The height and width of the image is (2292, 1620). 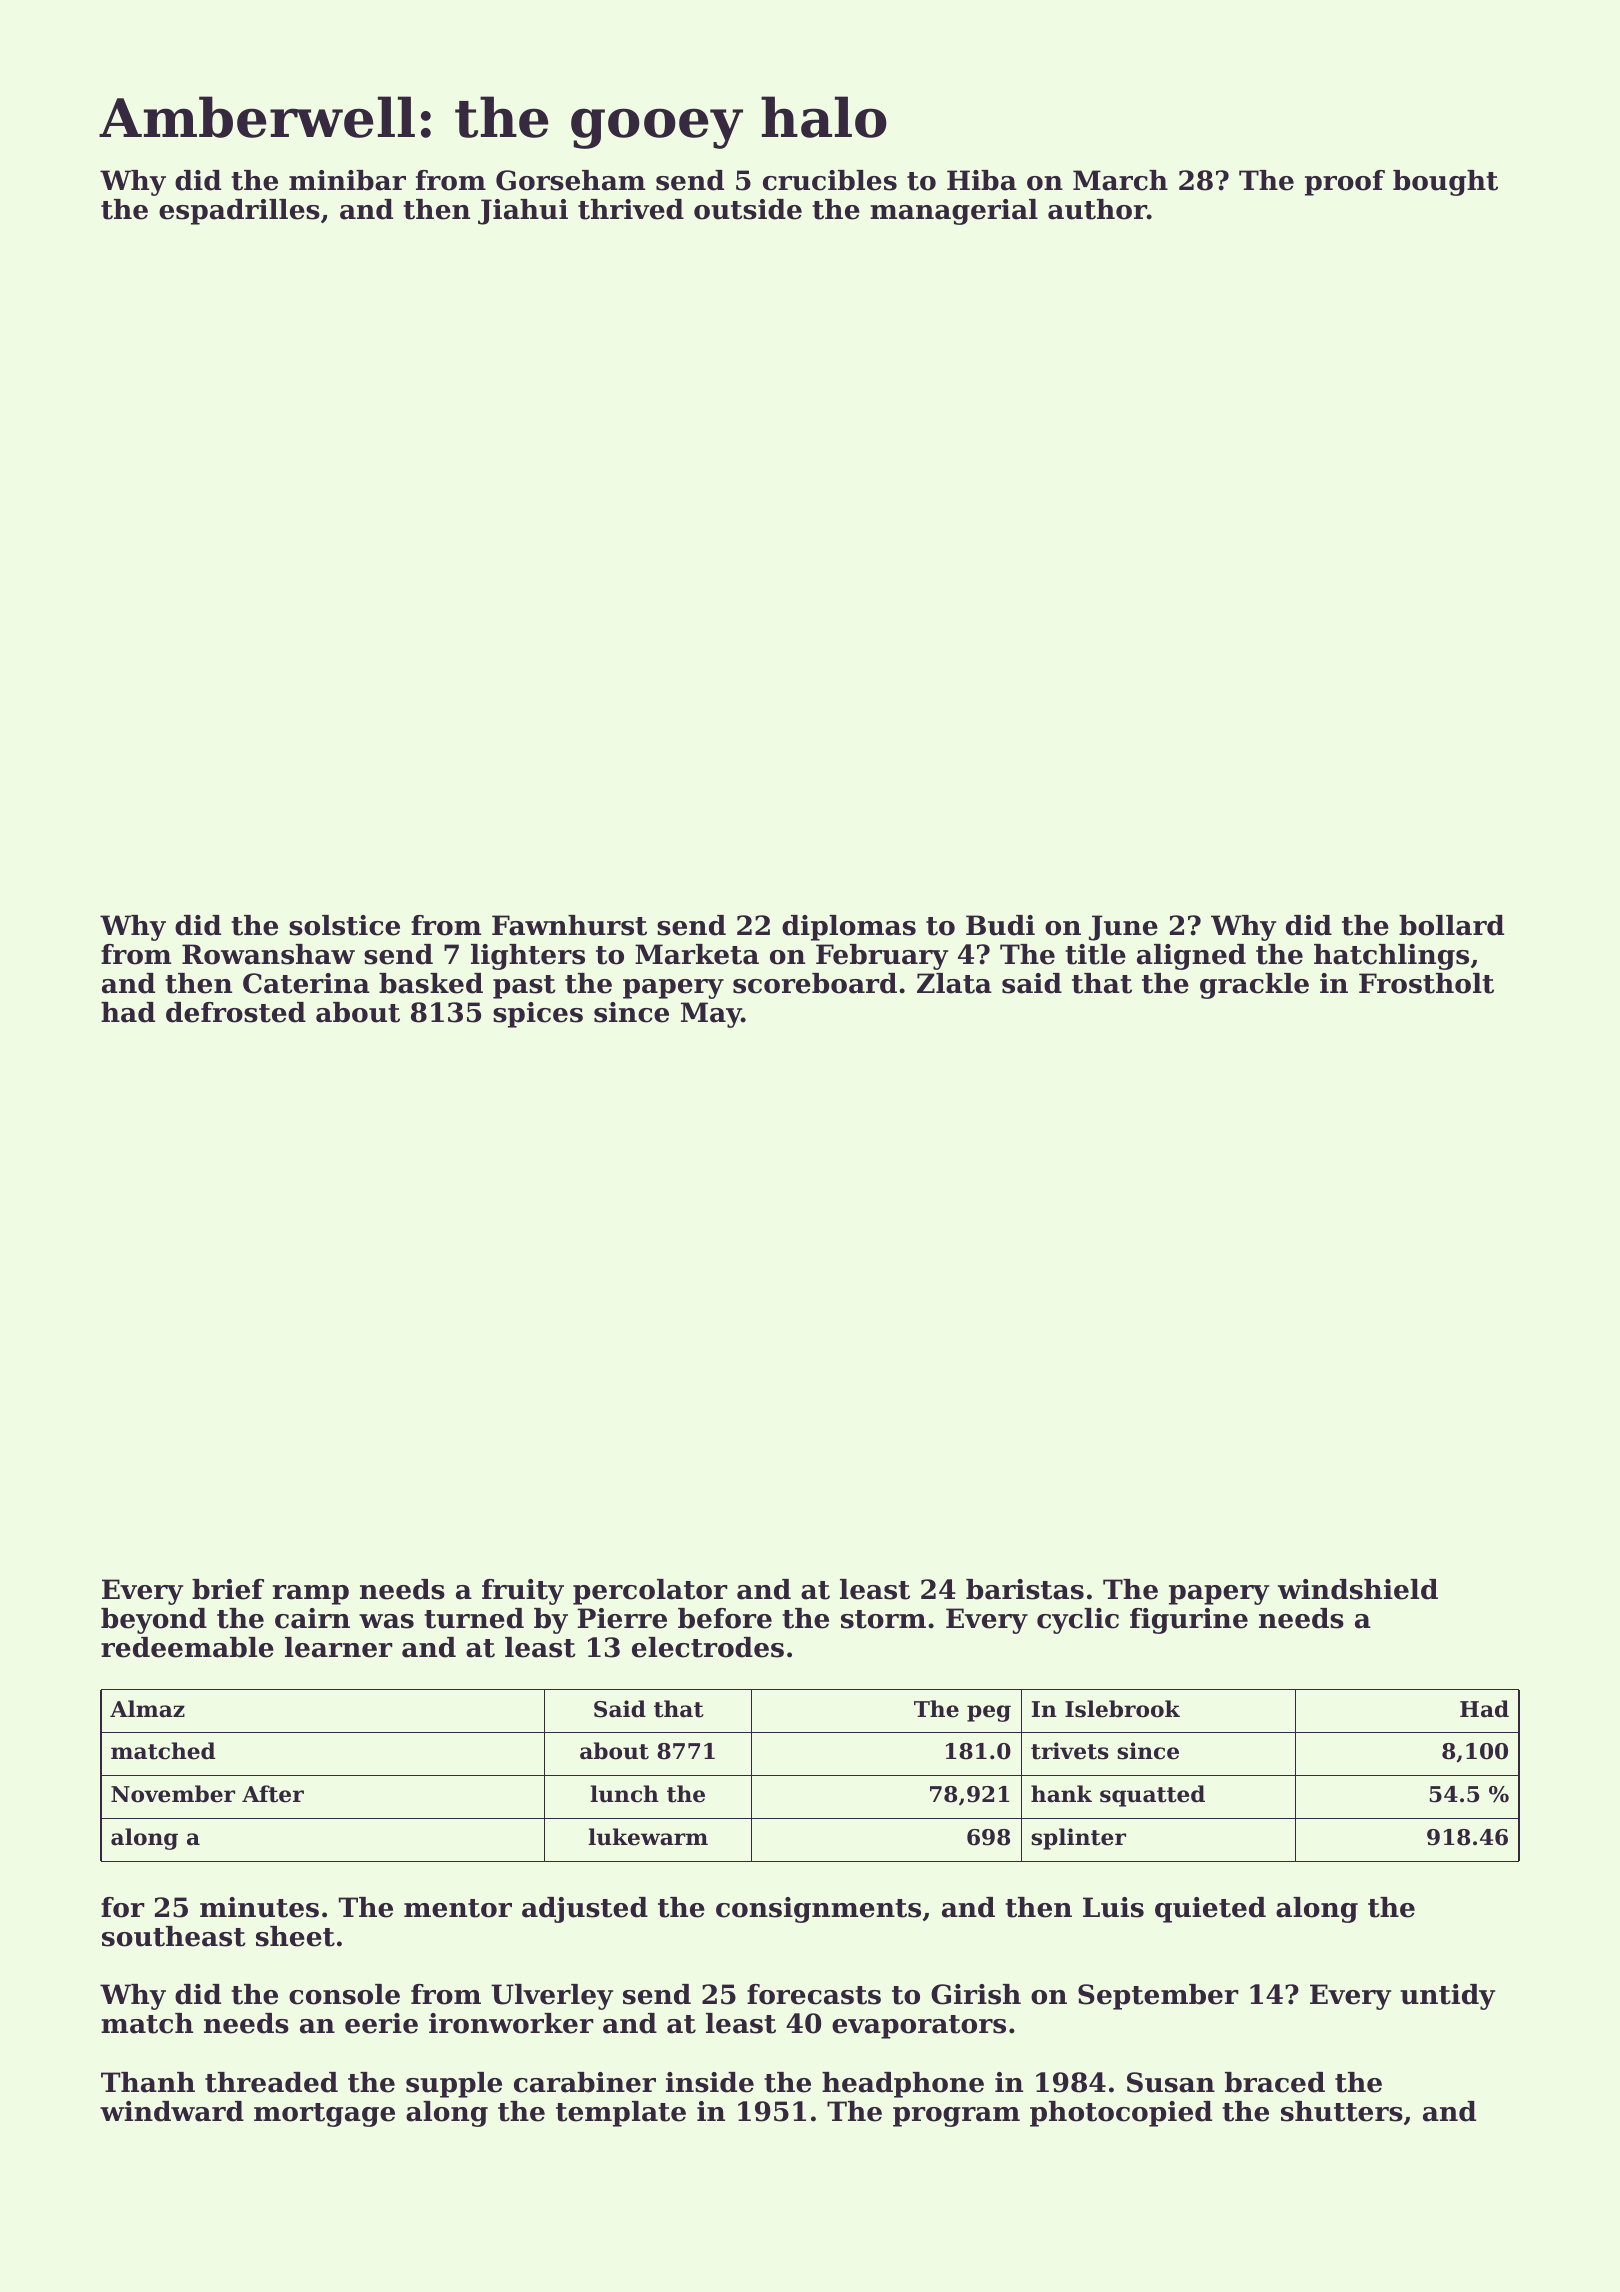 I want to click on Gorseham, so click(x=570, y=180).
